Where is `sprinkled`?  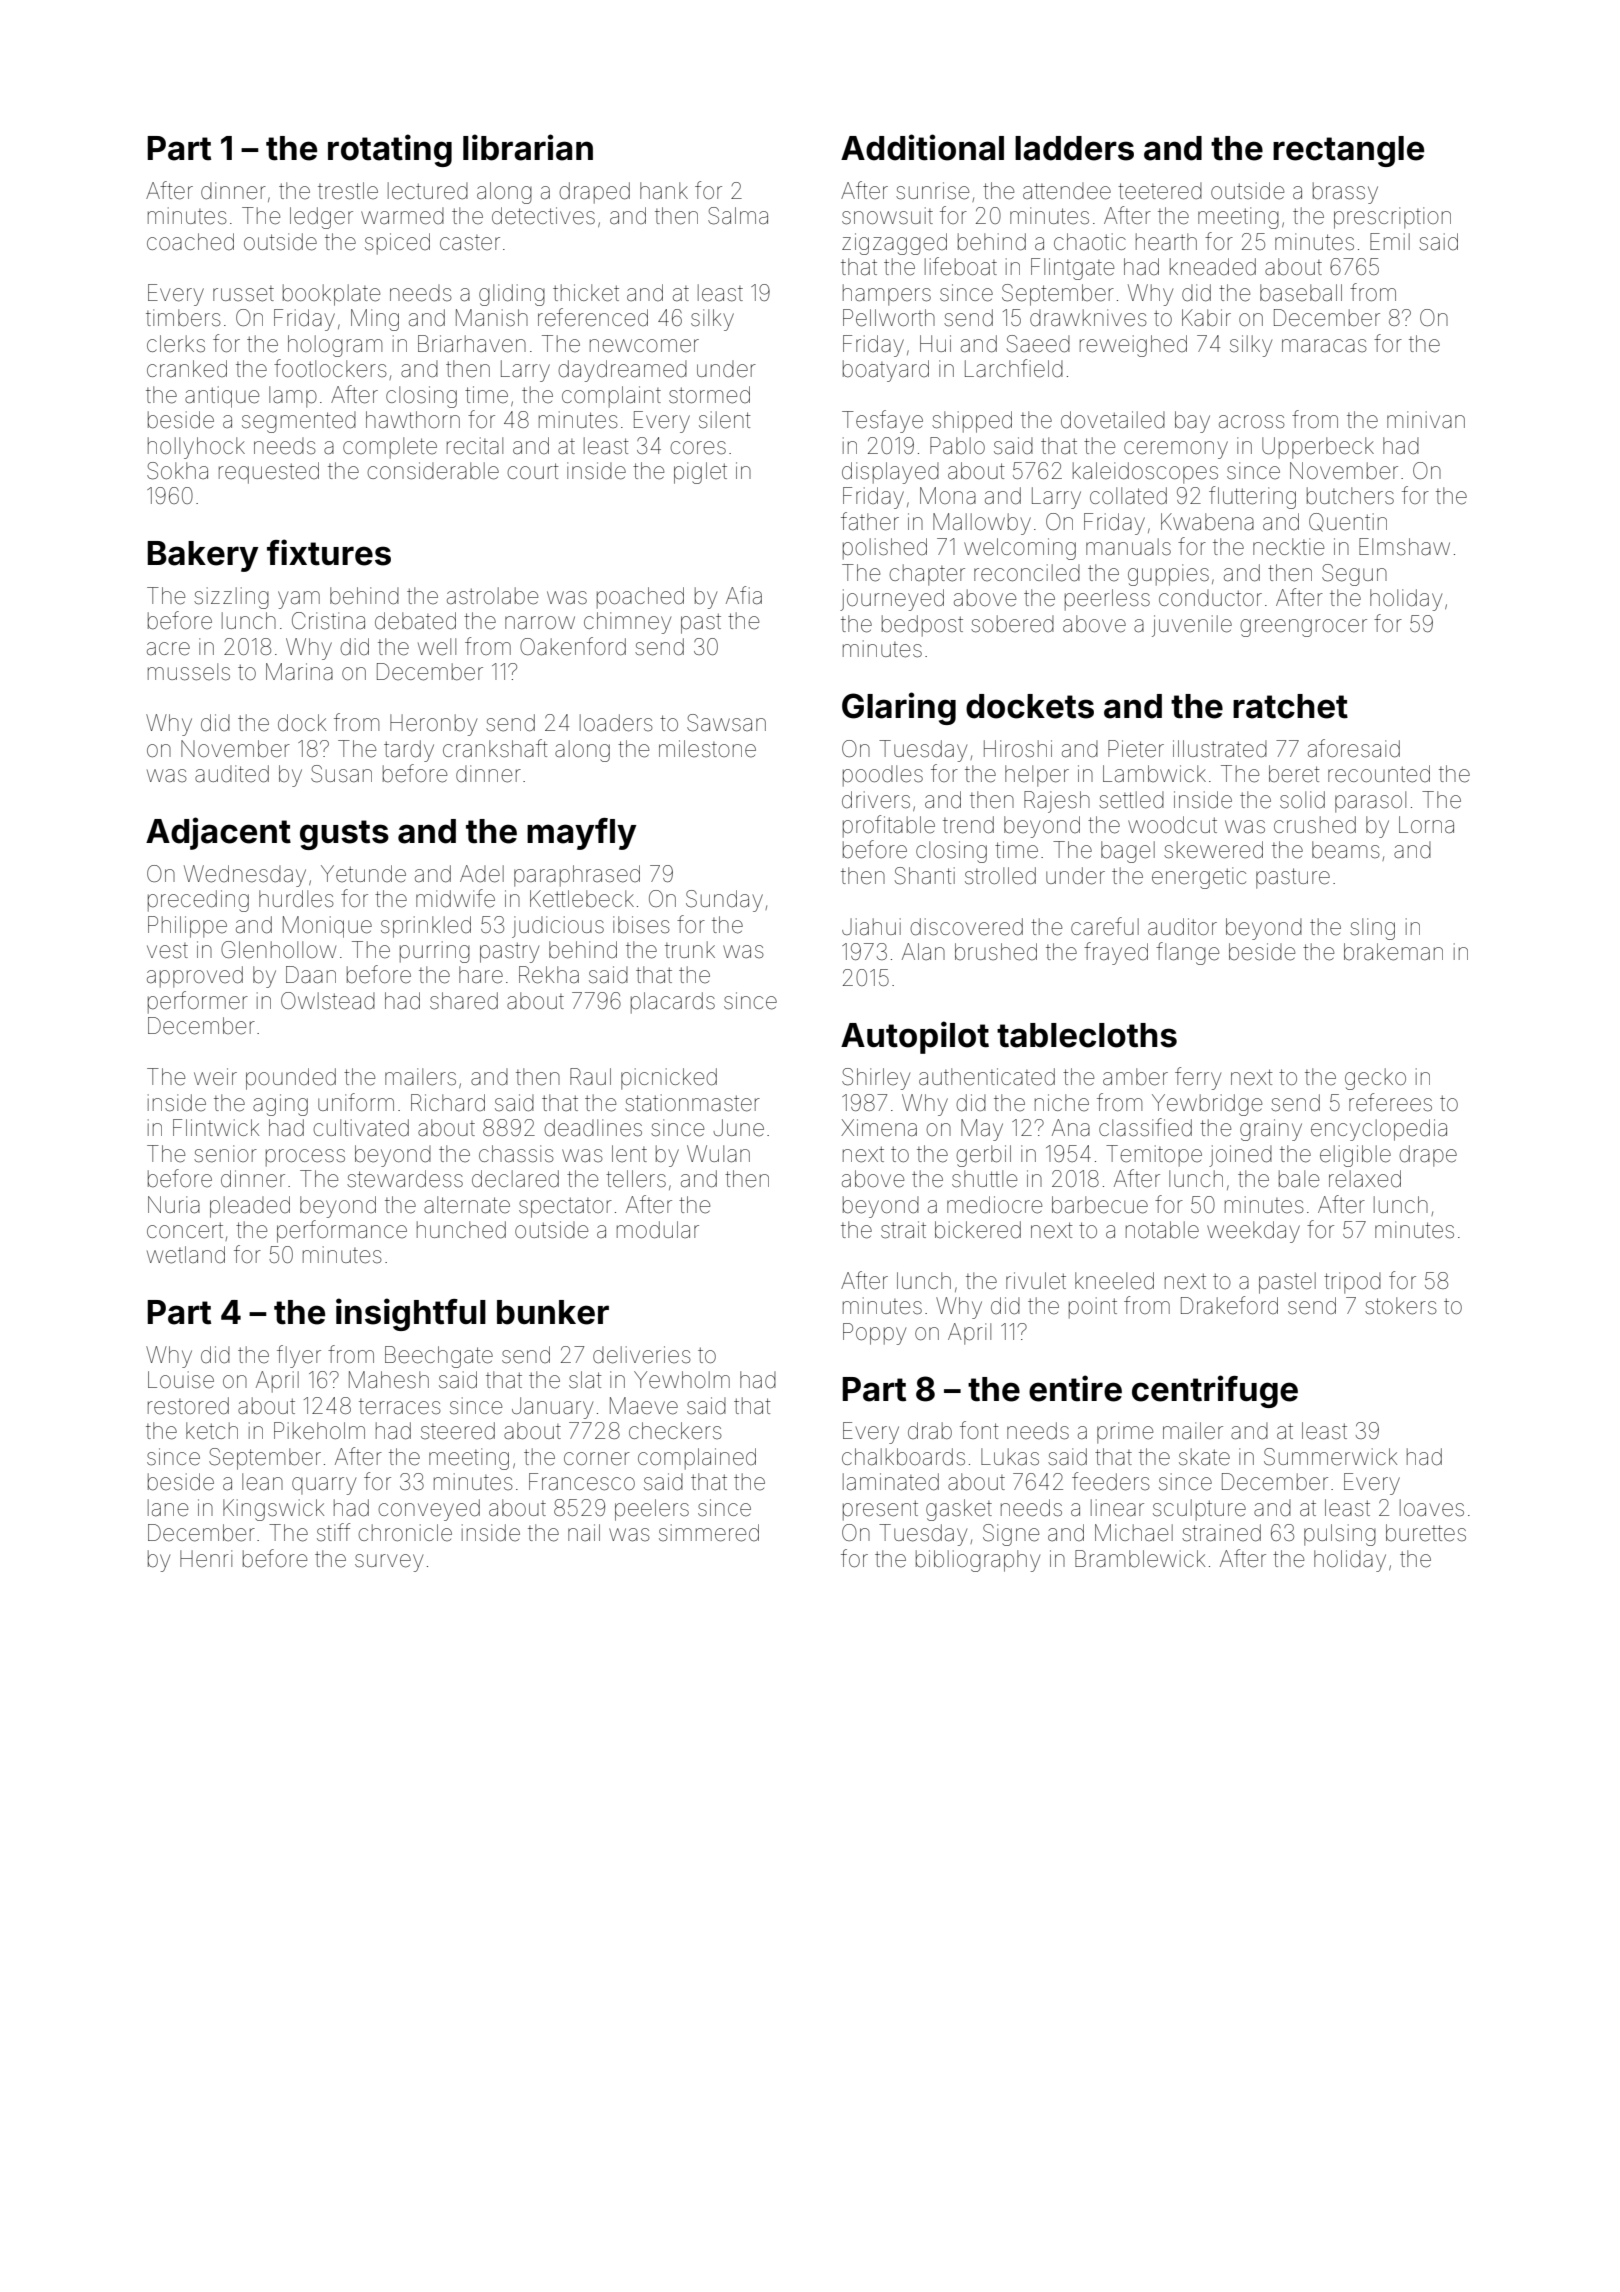
sprinkled is located at coordinates (426, 927).
